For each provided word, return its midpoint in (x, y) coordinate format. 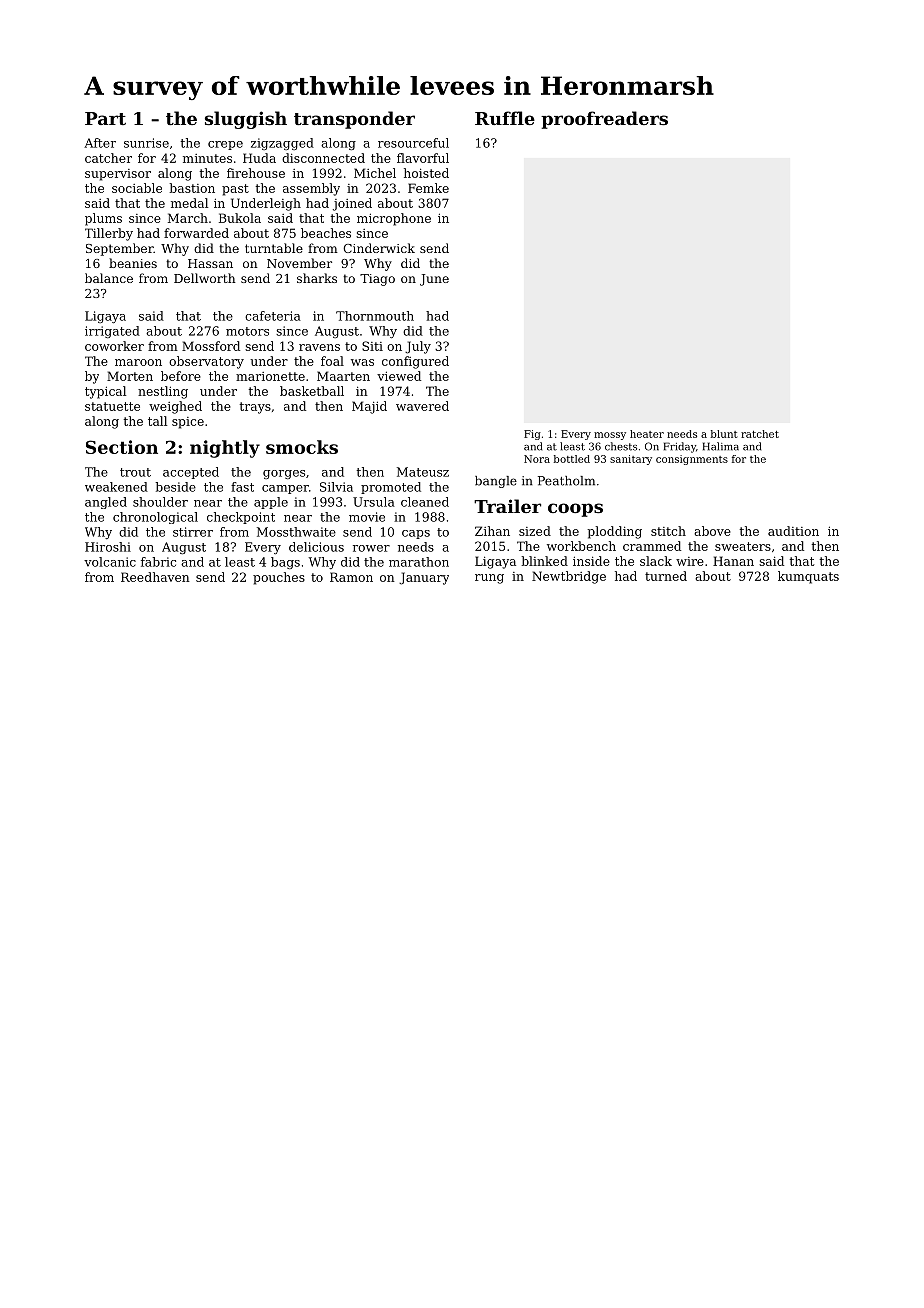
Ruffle (505, 118)
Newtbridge (569, 577)
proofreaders (604, 120)
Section (122, 447)
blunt (724, 434)
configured (415, 362)
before (181, 376)
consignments (692, 460)
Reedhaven (155, 577)
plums (103, 219)
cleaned (425, 502)
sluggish (246, 120)
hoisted (426, 173)
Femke (428, 188)
